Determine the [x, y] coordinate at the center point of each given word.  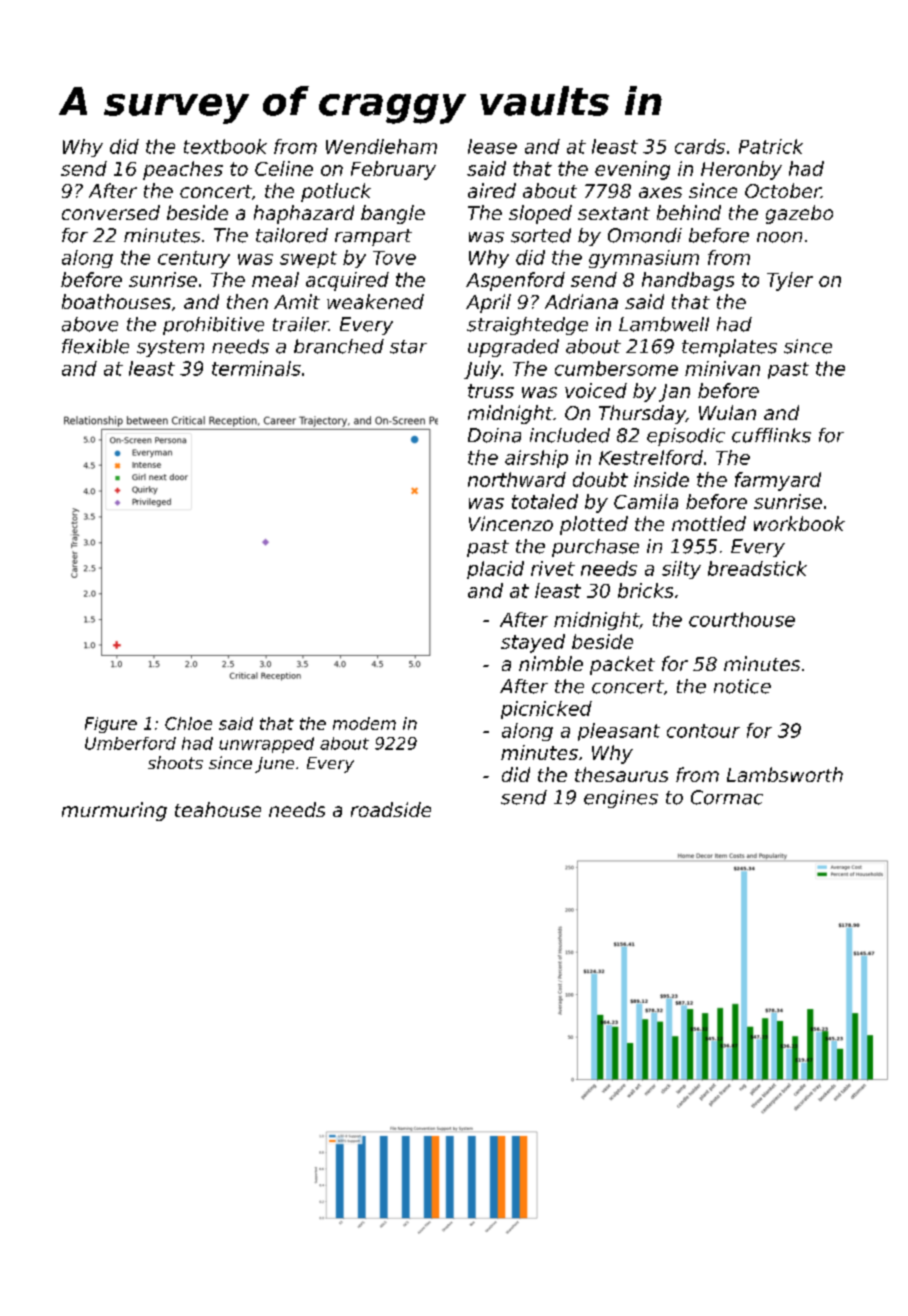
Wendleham [381, 146]
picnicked [546, 710]
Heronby [741, 170]
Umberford [130, 743]
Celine [284, 168]
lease [492, 146]
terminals [256, 368]
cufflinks [771, 435]
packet [622, 665]
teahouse [218, 809]
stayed [533, 643]
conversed [111, 212]
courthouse [742, 619]
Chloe [188, 723]
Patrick [771, 146]
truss [491, 391]
